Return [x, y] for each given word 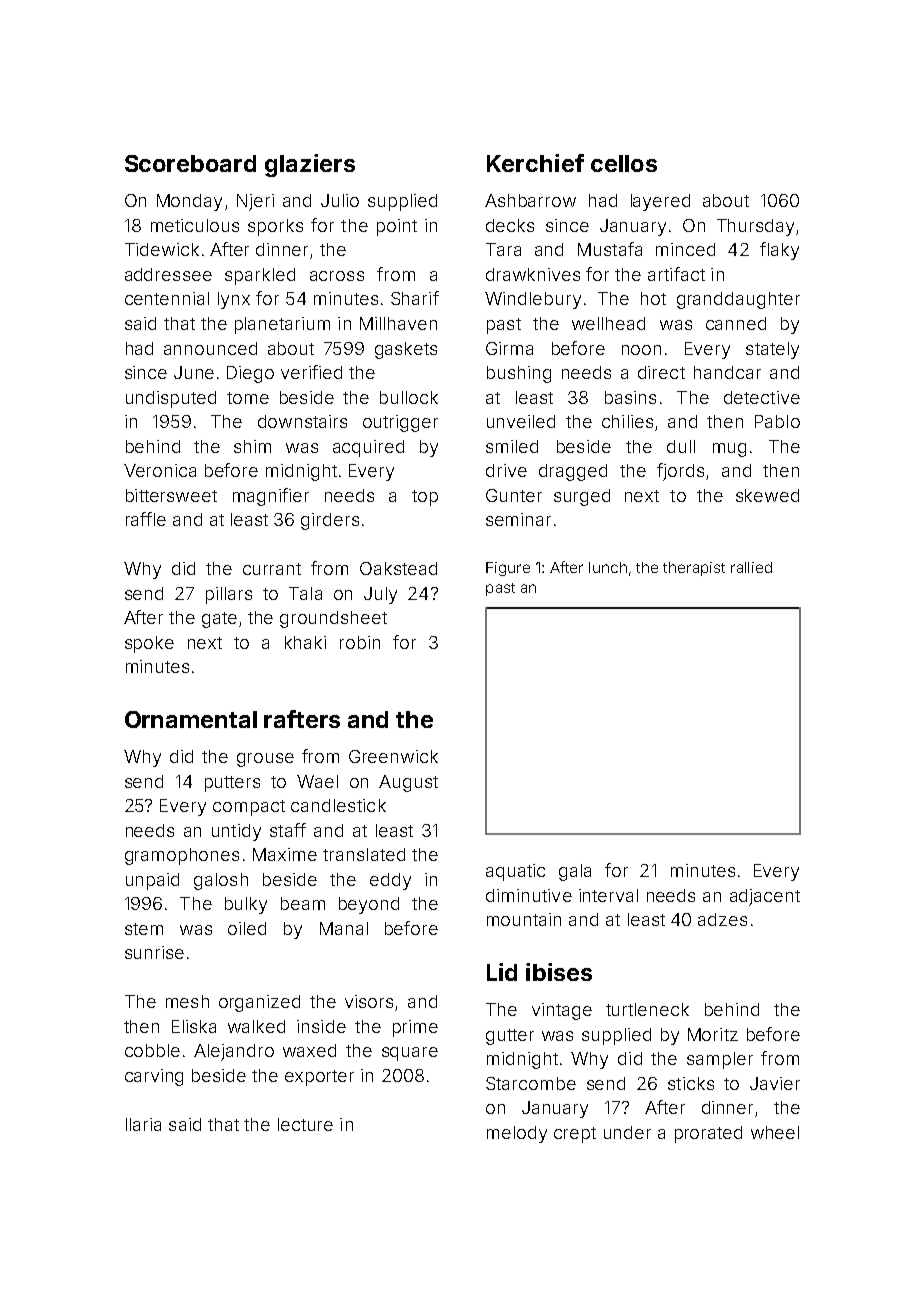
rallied [751, 567]
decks [510, 225]
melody [517, 1134]
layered [660, 202]
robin [360, 642]
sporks [275, 227]
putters [232, 784]
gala [575, 872]
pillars [229, 595]
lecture [305, 1124]
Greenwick [393, 756]
